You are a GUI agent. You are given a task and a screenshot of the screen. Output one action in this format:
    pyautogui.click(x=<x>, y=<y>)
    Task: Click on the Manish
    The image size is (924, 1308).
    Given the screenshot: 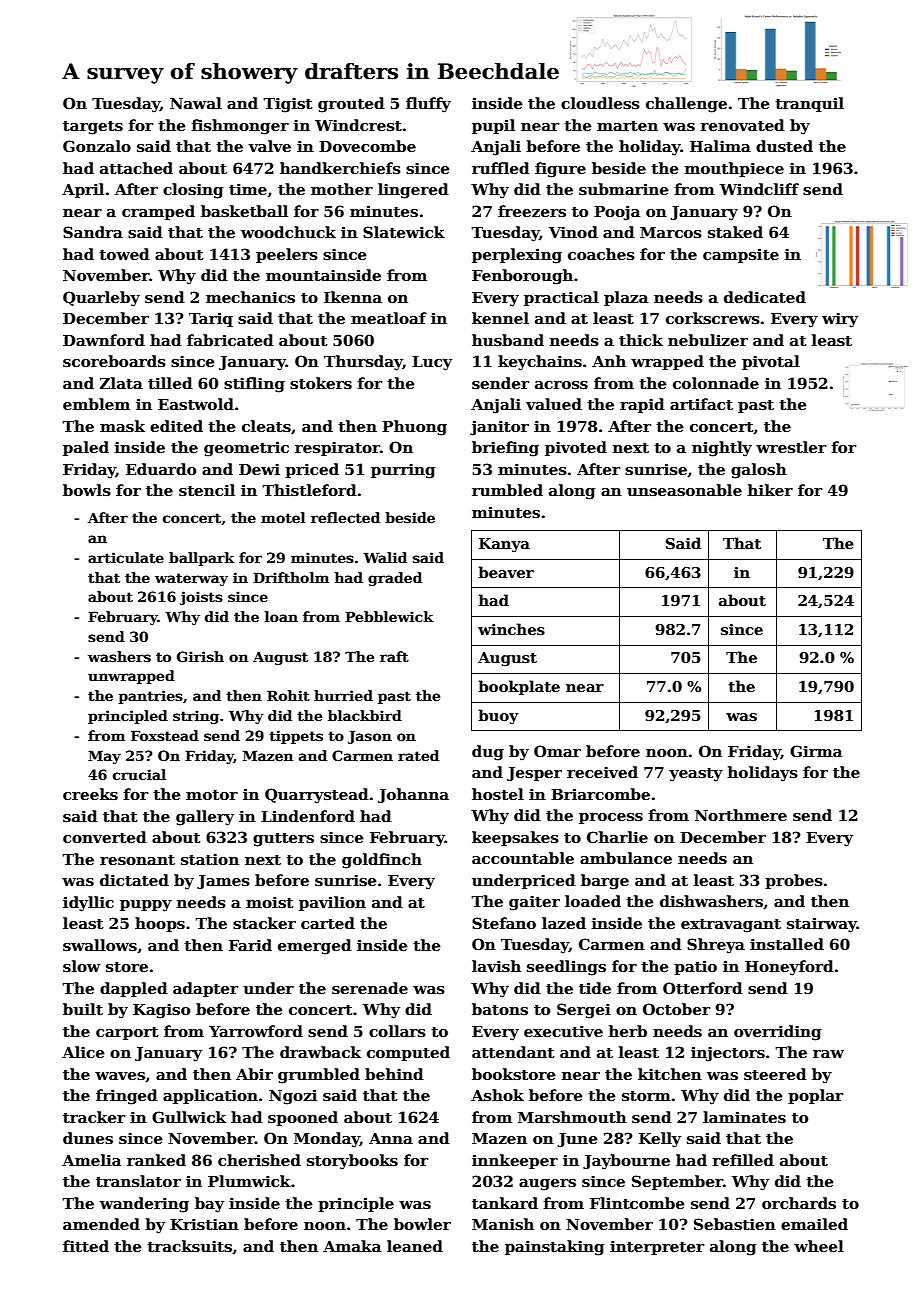 What is the action you would take?
    pyautogui.click(x=503, y=1224)
